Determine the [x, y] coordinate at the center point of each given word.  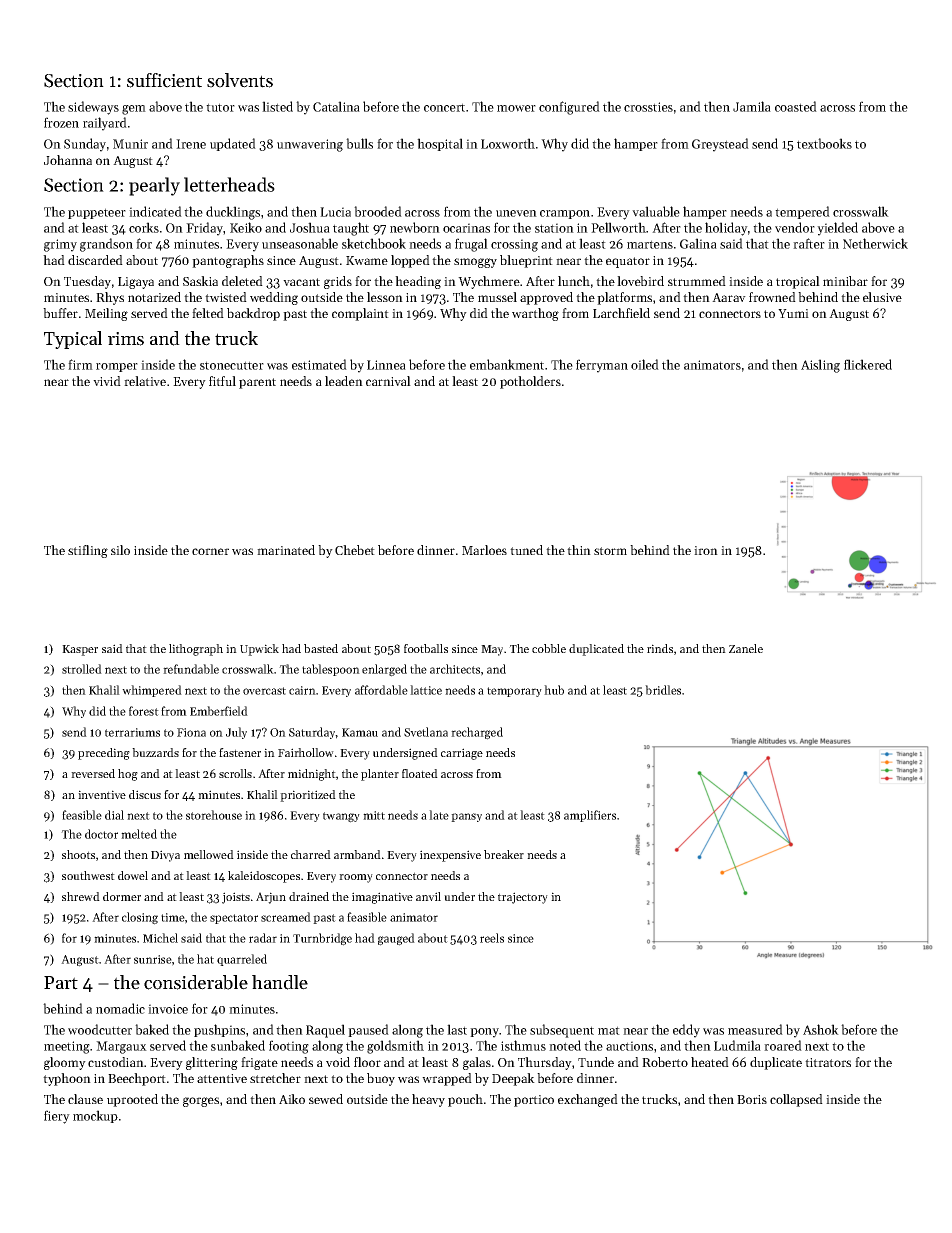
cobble [549, 648]
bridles [663, 690]
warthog [535, 314]
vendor [795, 227]
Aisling [820, 366]
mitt [374, 815]
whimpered [152, 691]
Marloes [484, 550]
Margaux [121, 1047]
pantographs [228, 261]
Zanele [746, 648]
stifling [88, 551]
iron [706, 550]
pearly [154, 186]
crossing [514, 245]
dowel [133, 875]
